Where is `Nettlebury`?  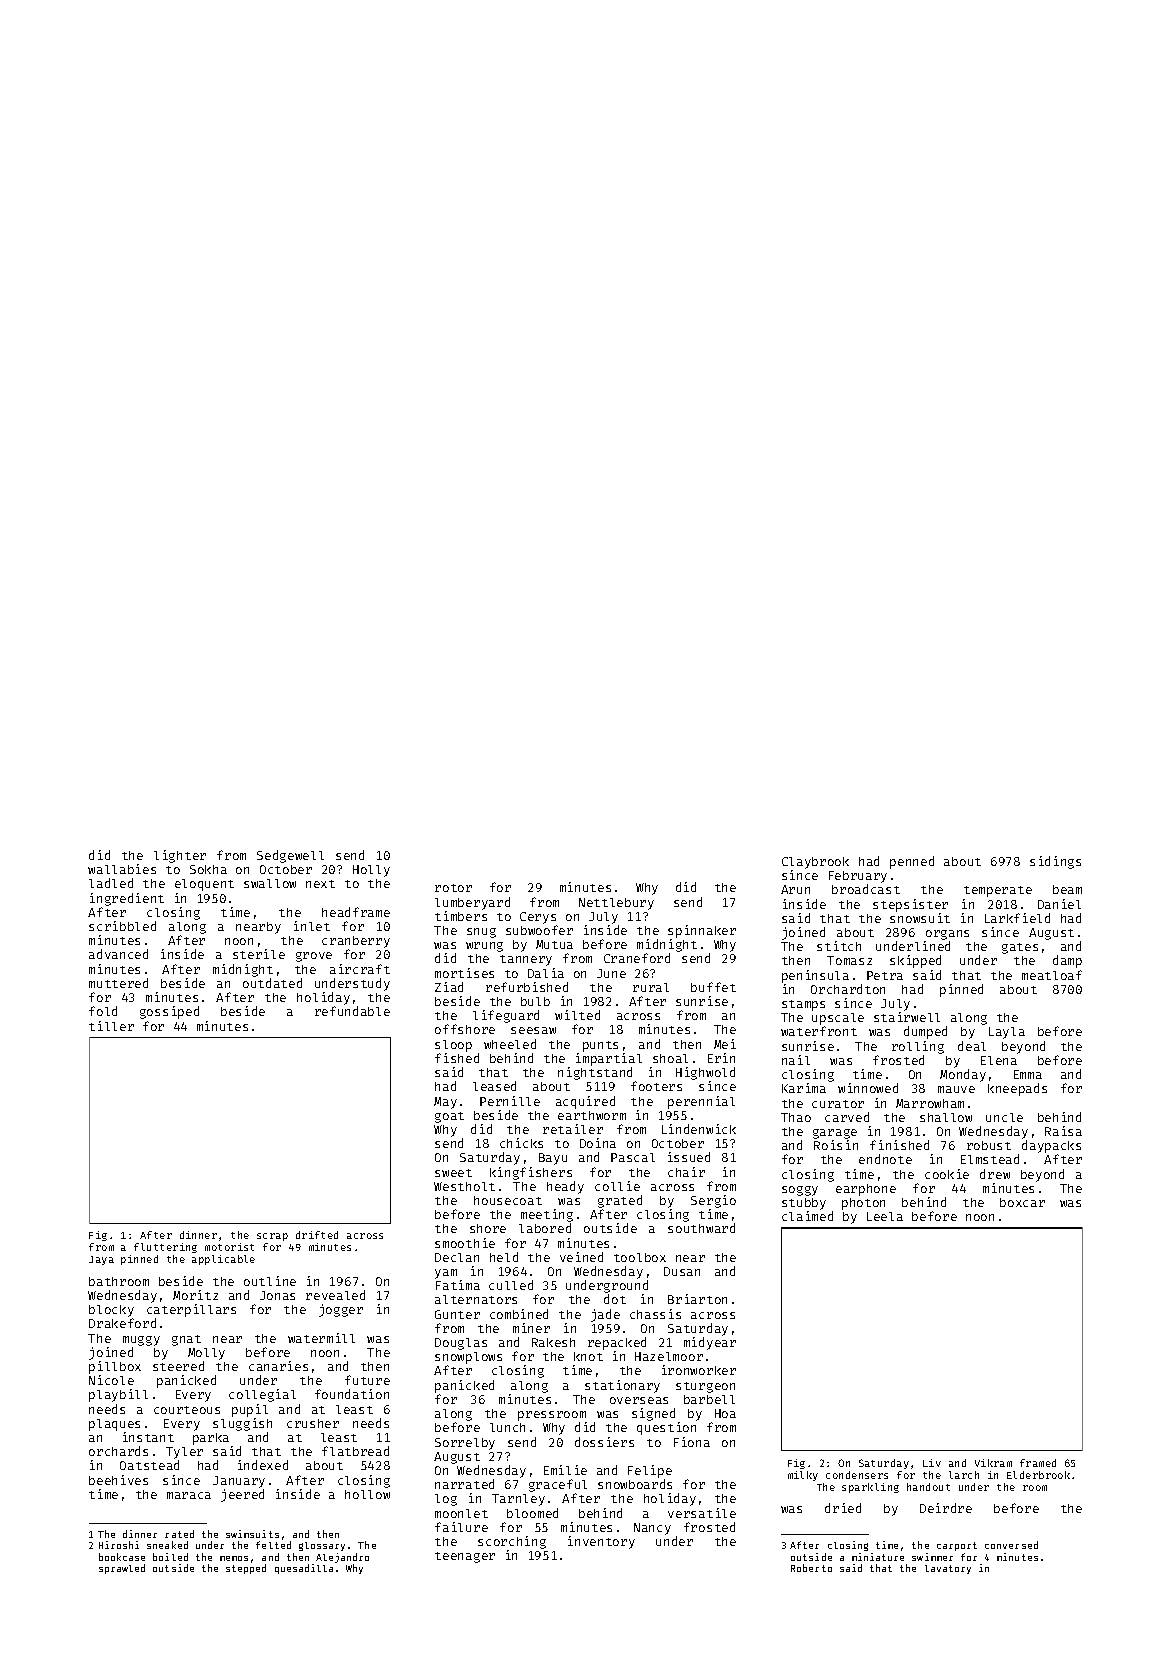 Nettlebury is located at coordinates (616, 904).
